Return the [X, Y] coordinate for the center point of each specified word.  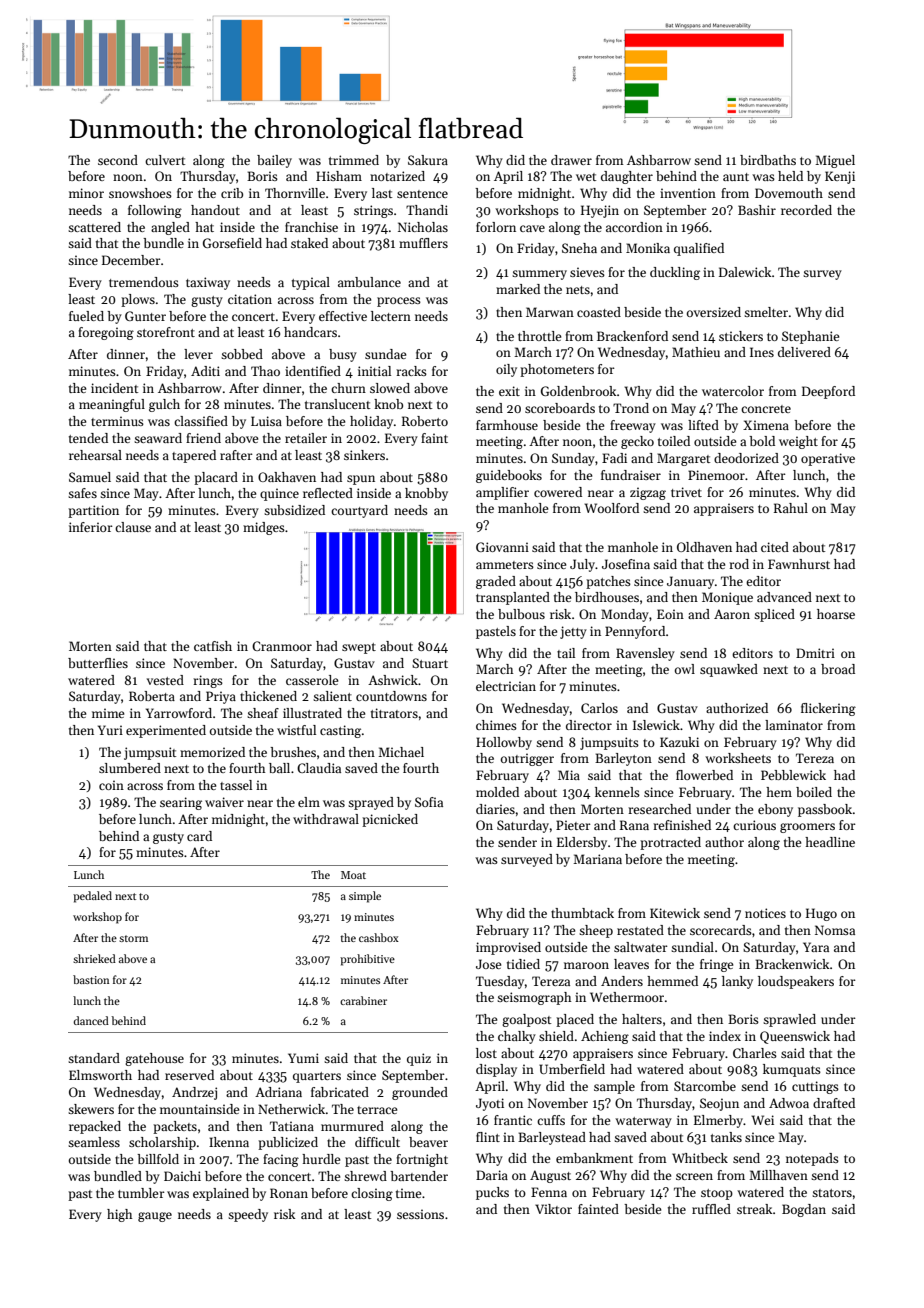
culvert [165, 160]
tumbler [141, 1193]
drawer [571, 160]
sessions [420, 1214]
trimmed [354, 160]
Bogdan [804, 1210]
